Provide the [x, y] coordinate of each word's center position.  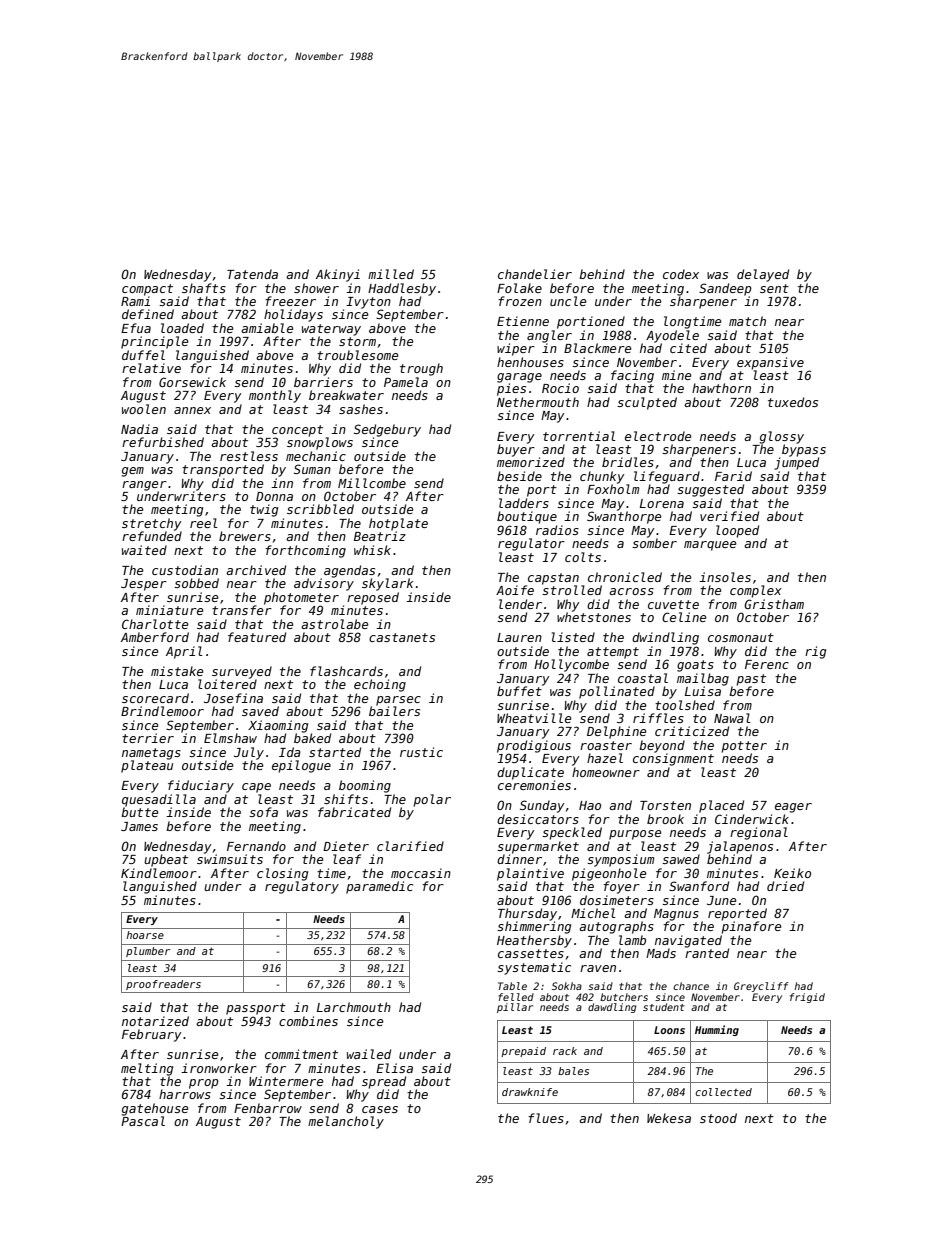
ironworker [219, 1068]
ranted [707, 953]
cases [380, 1109]
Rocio [560, 388]
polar [432, 800]
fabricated [354, 812]
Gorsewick [192, 382]
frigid [807, 998]
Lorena [662, 503]
